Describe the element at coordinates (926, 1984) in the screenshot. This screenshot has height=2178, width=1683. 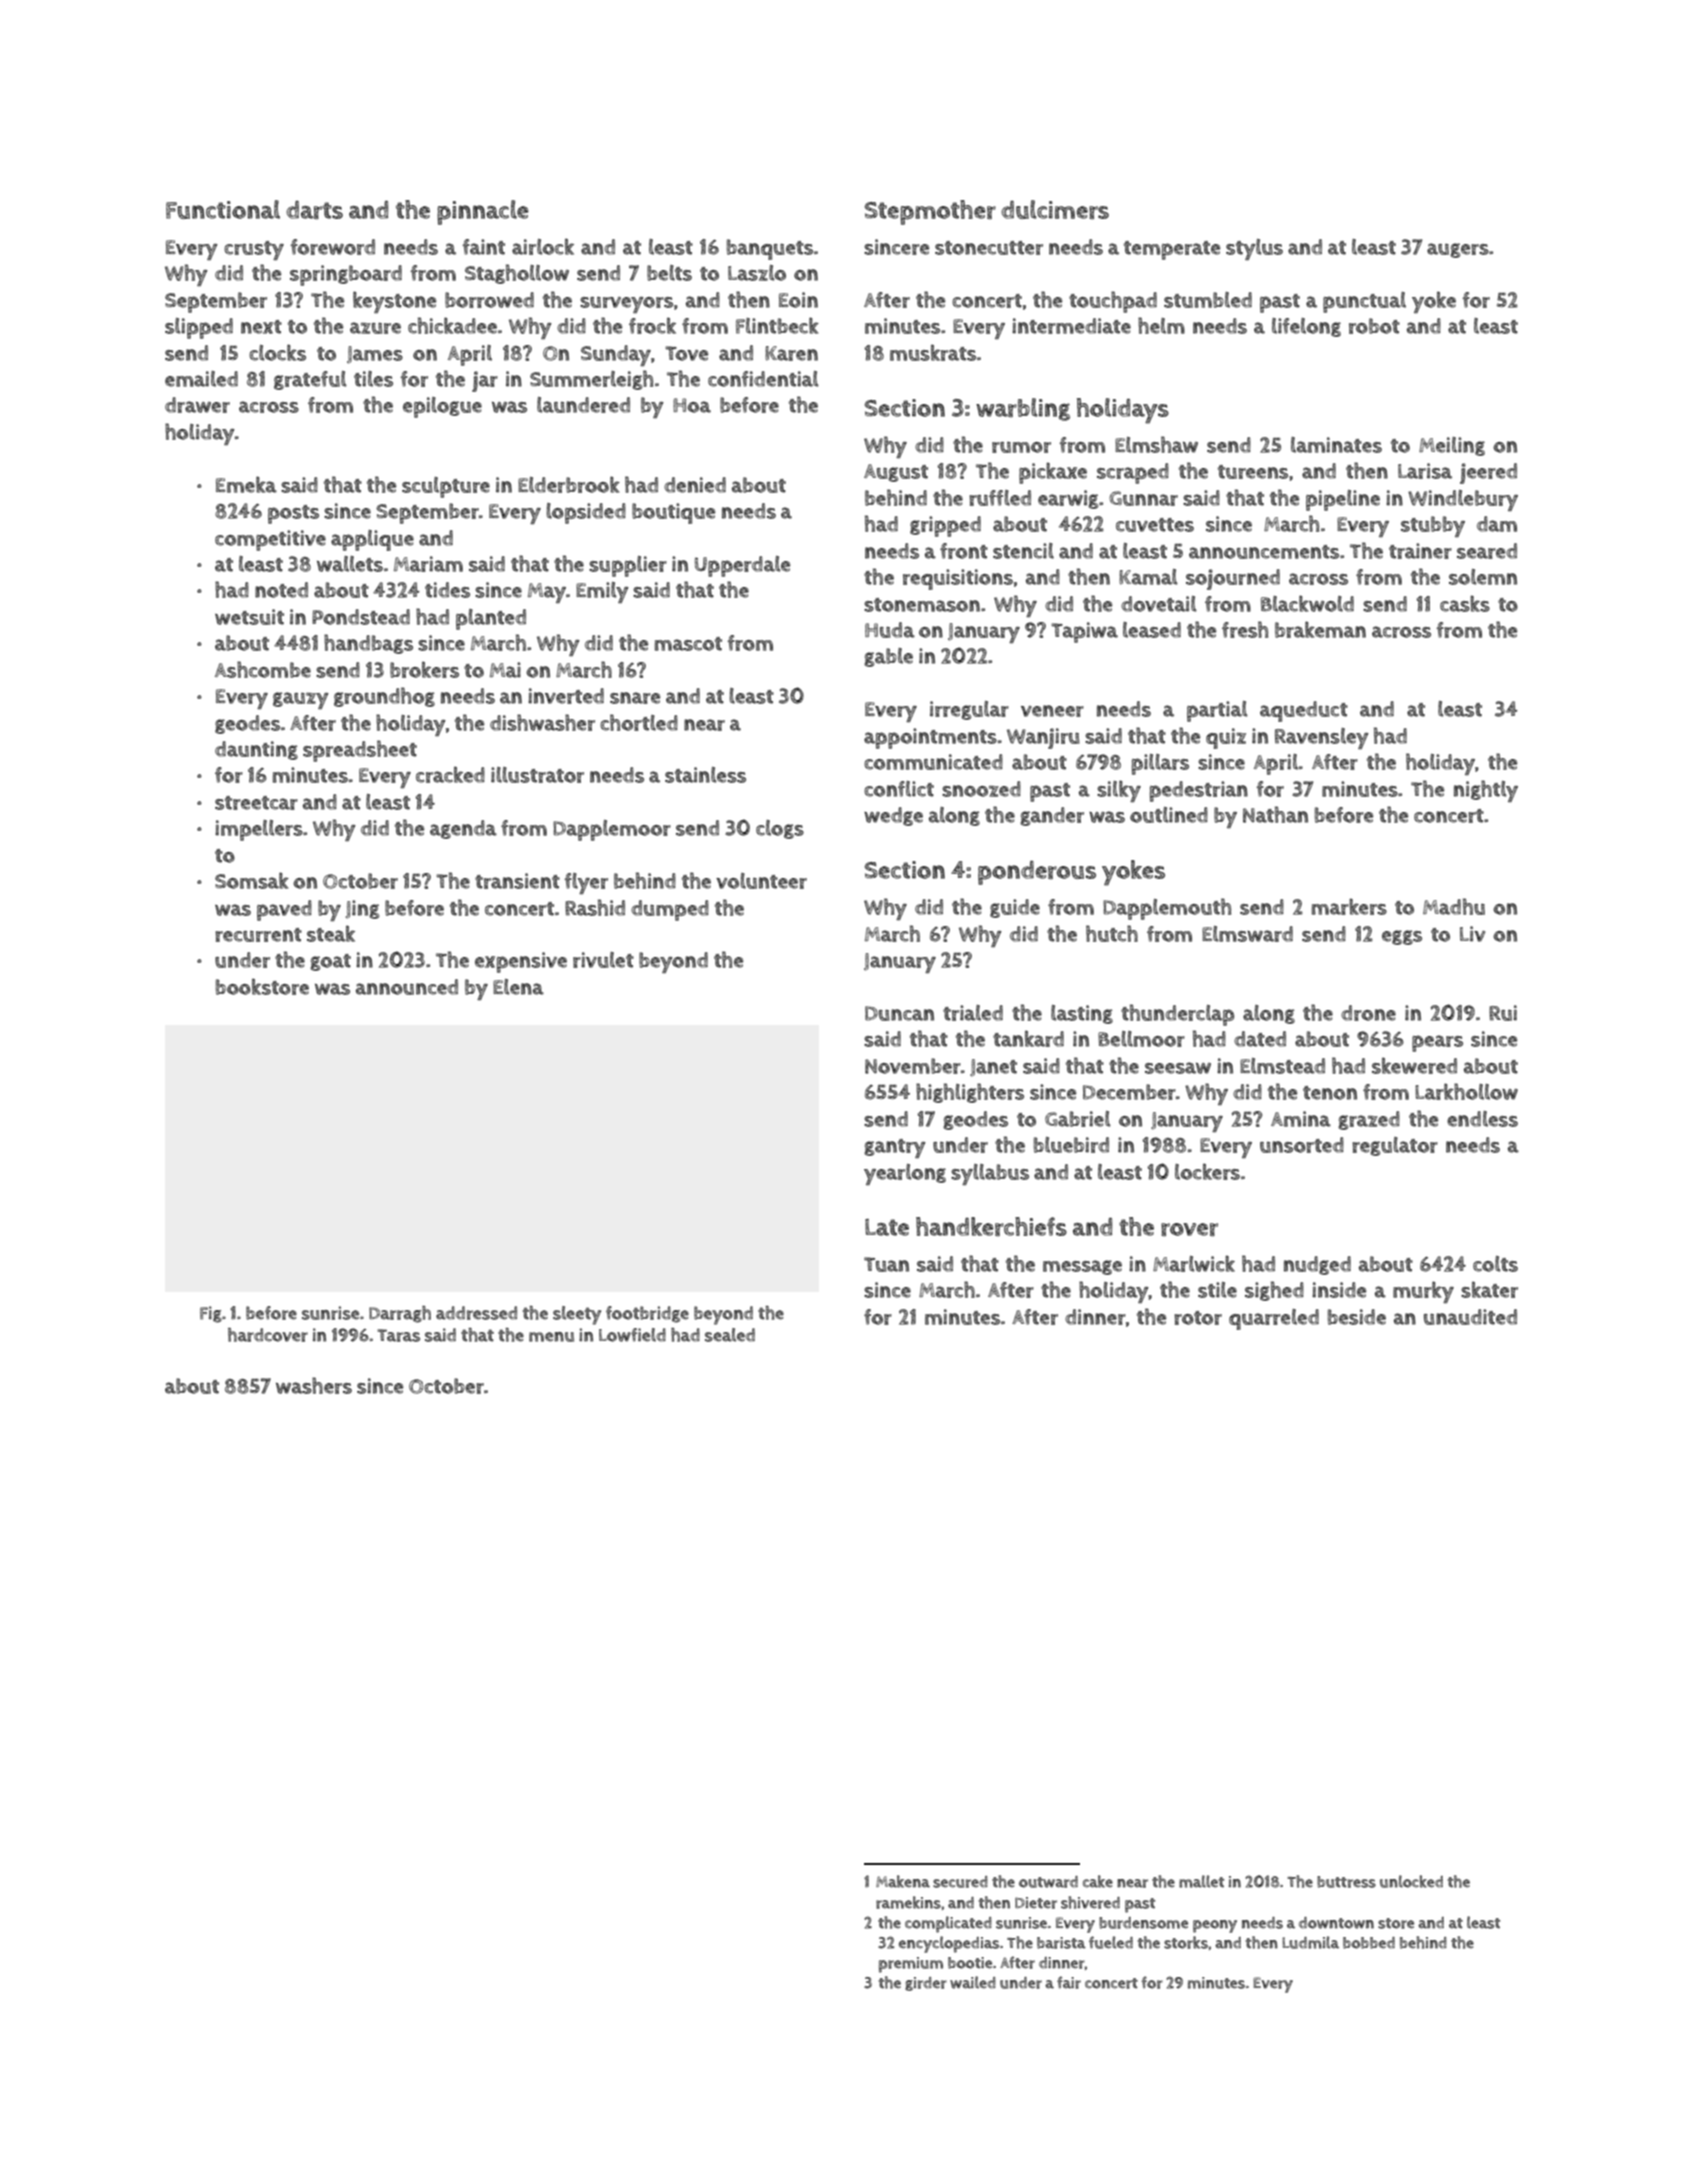
I see `girder` at that location.
